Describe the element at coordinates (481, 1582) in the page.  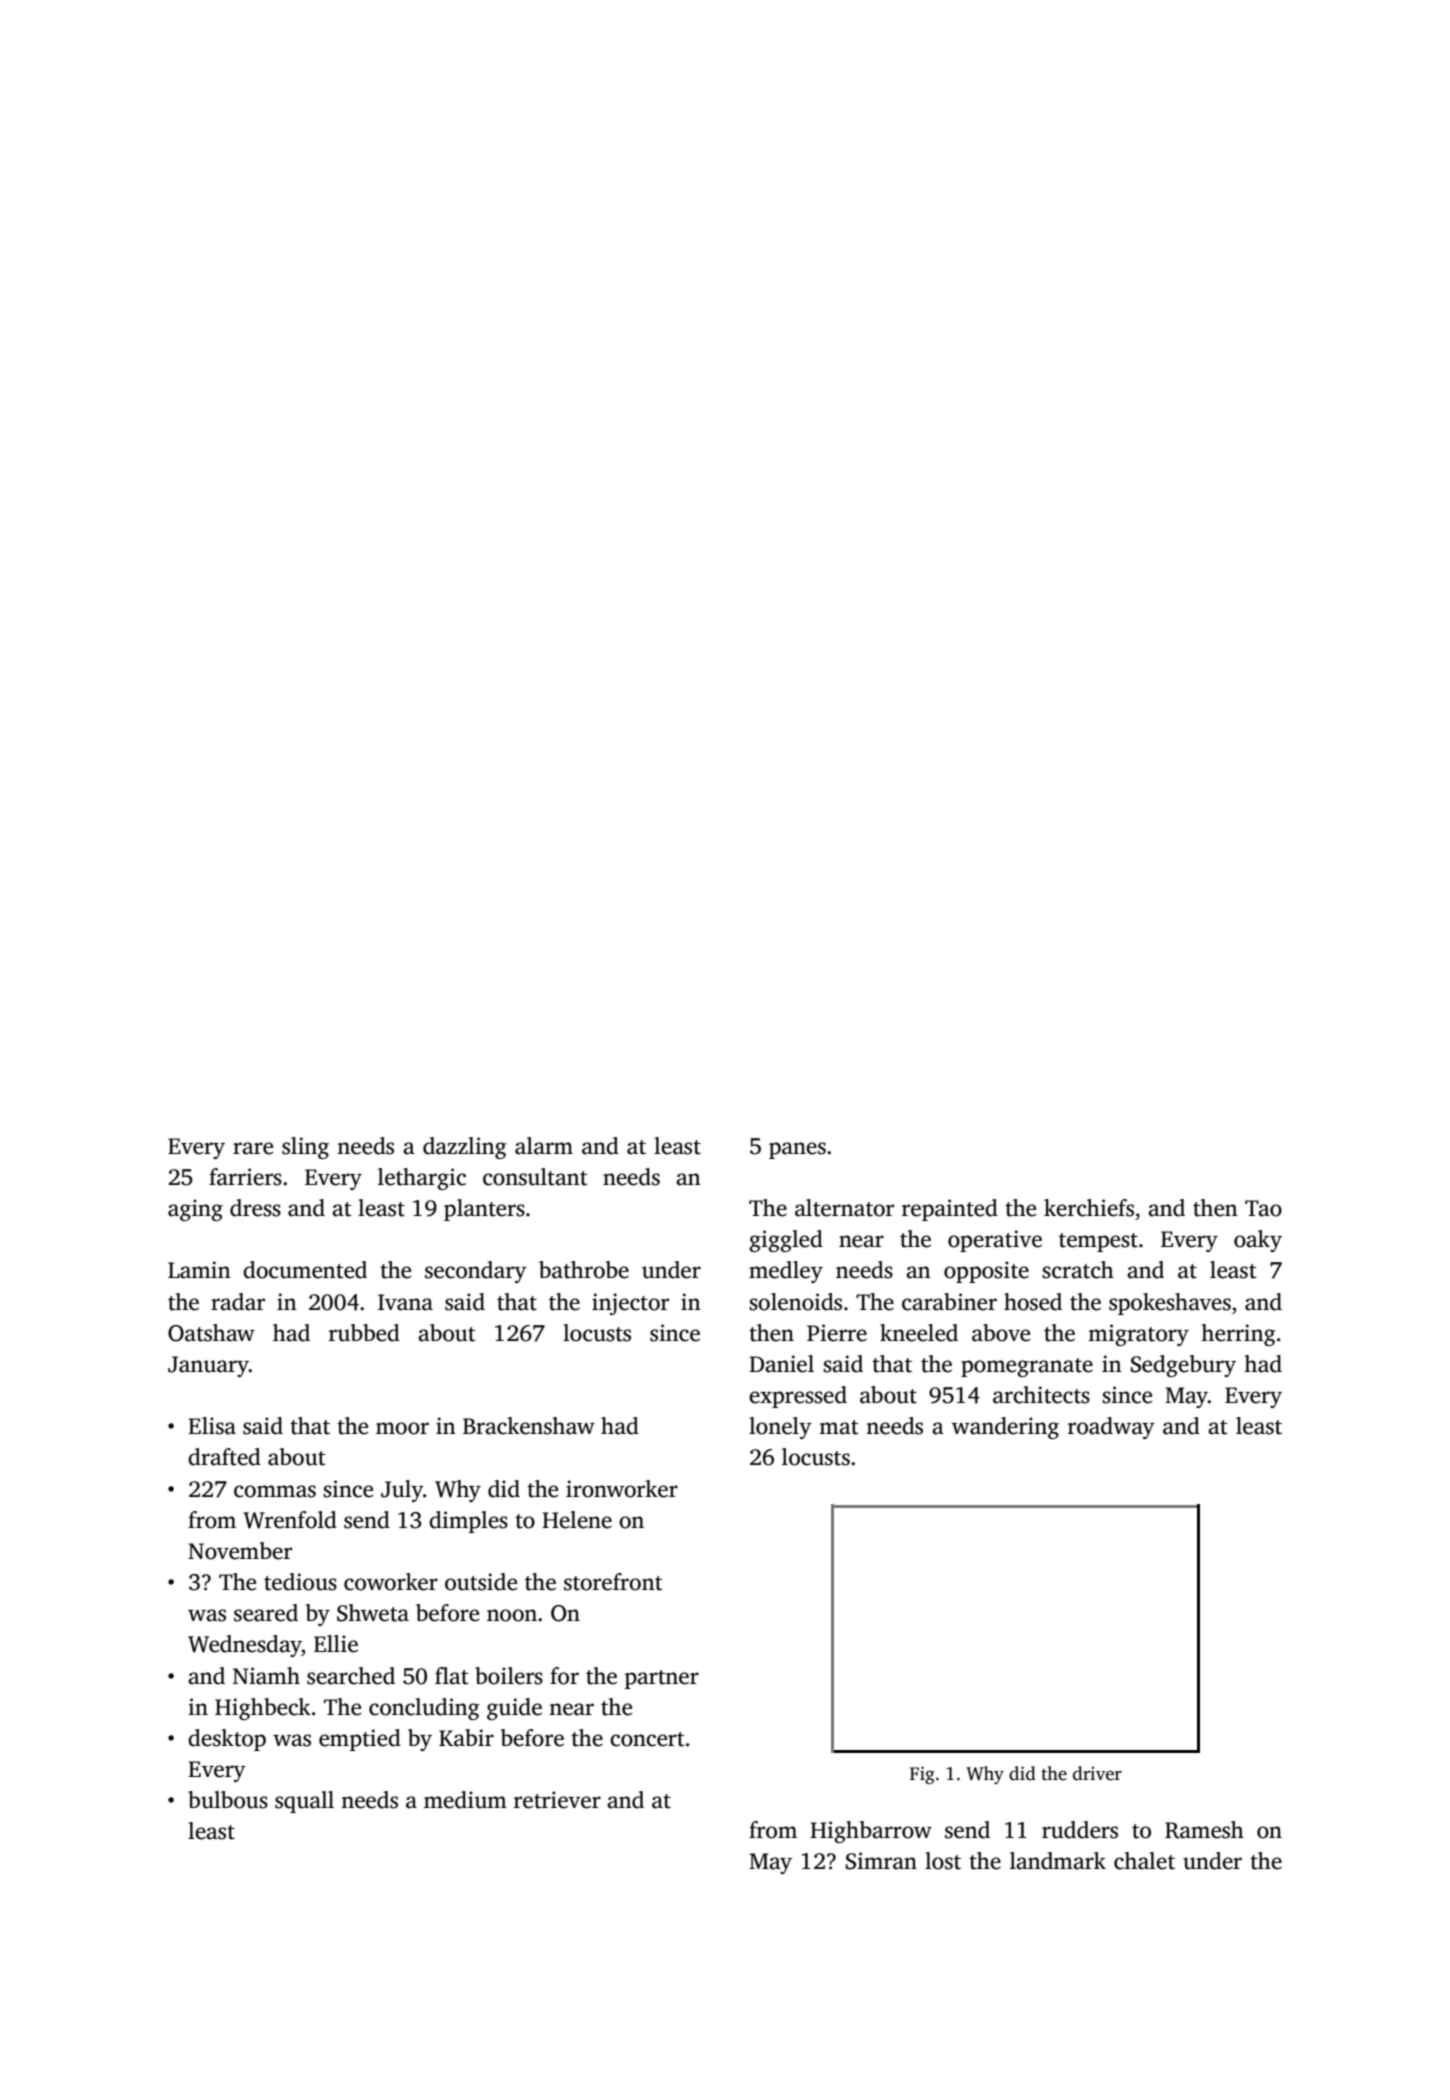
I see `outside` at that location.
